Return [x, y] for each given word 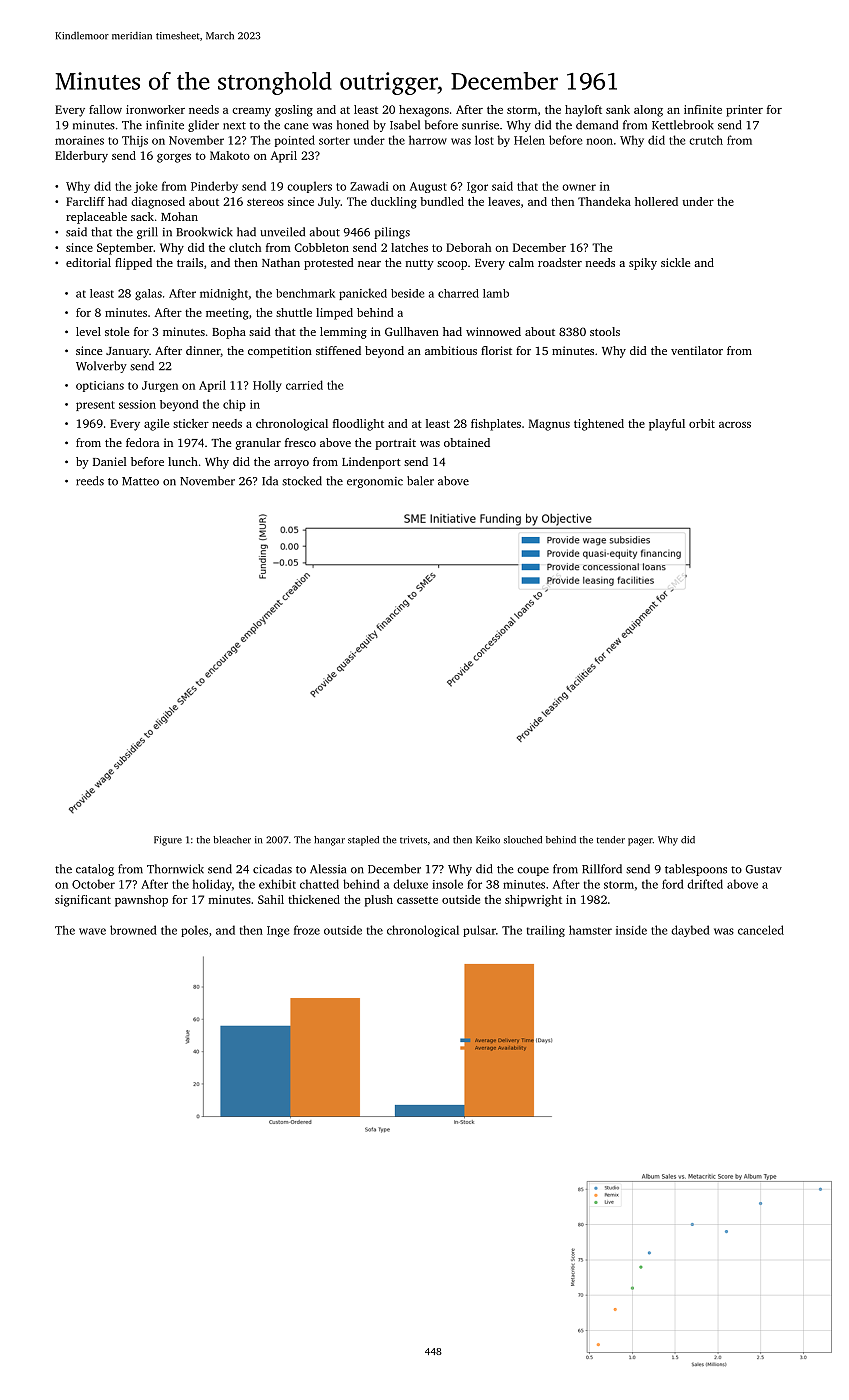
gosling [294, 111]
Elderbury [81, 157]
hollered [656, 201]
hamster [590, 930]
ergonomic [375, 482]
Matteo [140, 481]
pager [640, 842]
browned [133, 930]
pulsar [479, 931]
